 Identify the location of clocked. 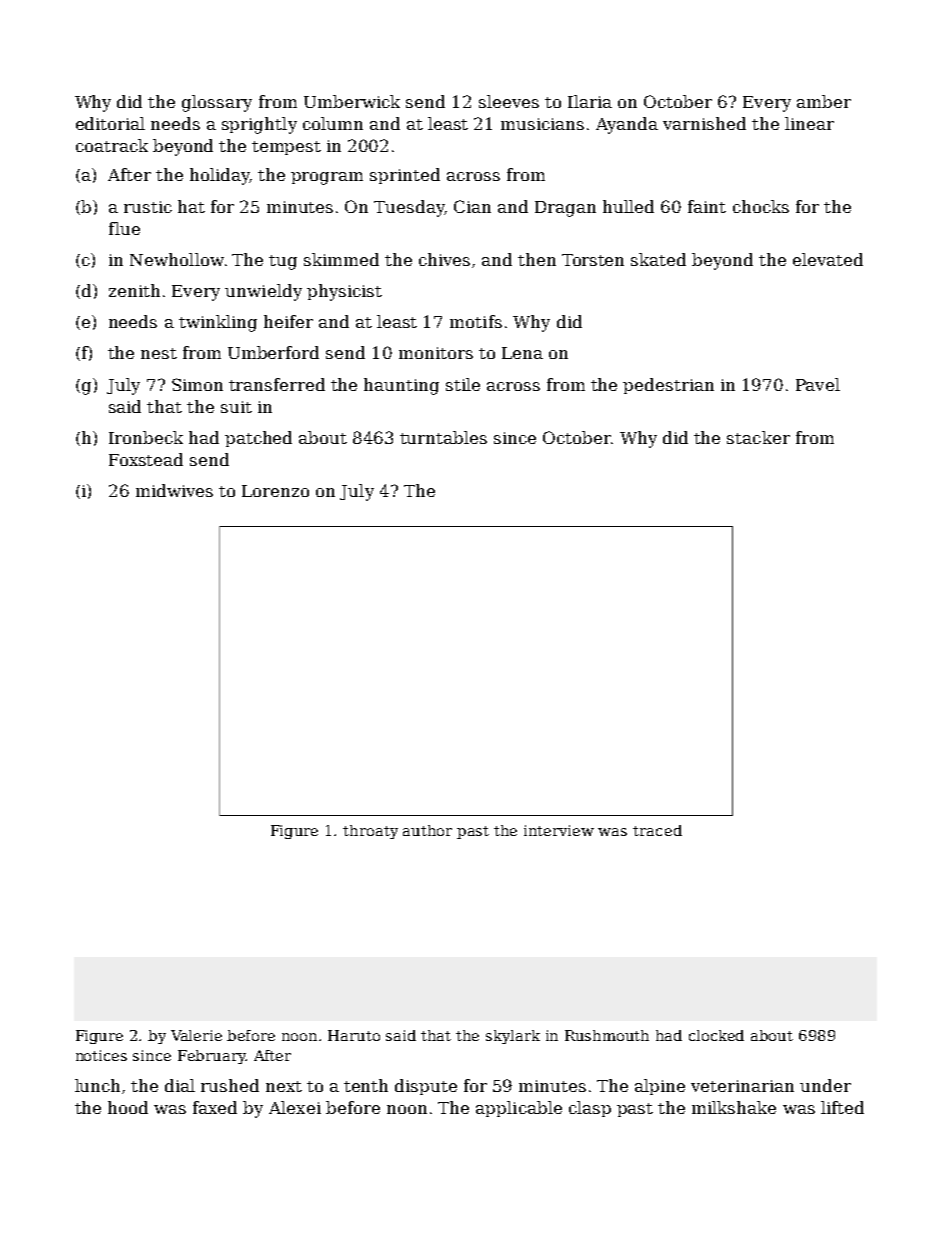
(716, 1035).
